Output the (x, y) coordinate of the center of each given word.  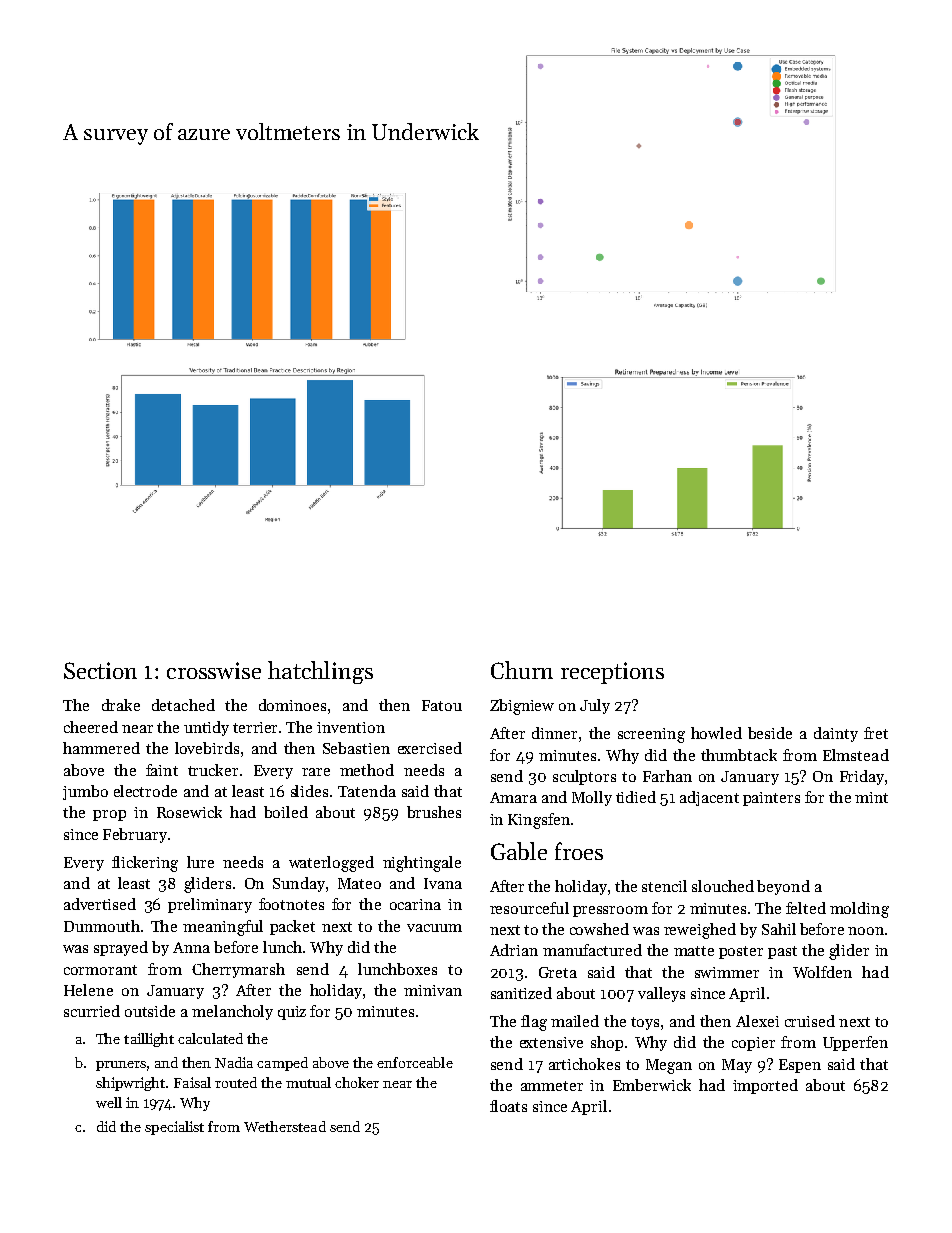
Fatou (442, 705)
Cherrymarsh (238, 970)
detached (183, 705)
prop (109, 815)
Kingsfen (539, 821)
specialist (174, 1128)
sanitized (521, 993)
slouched (723, 886)
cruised (810, 1021)
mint (871, 797)
